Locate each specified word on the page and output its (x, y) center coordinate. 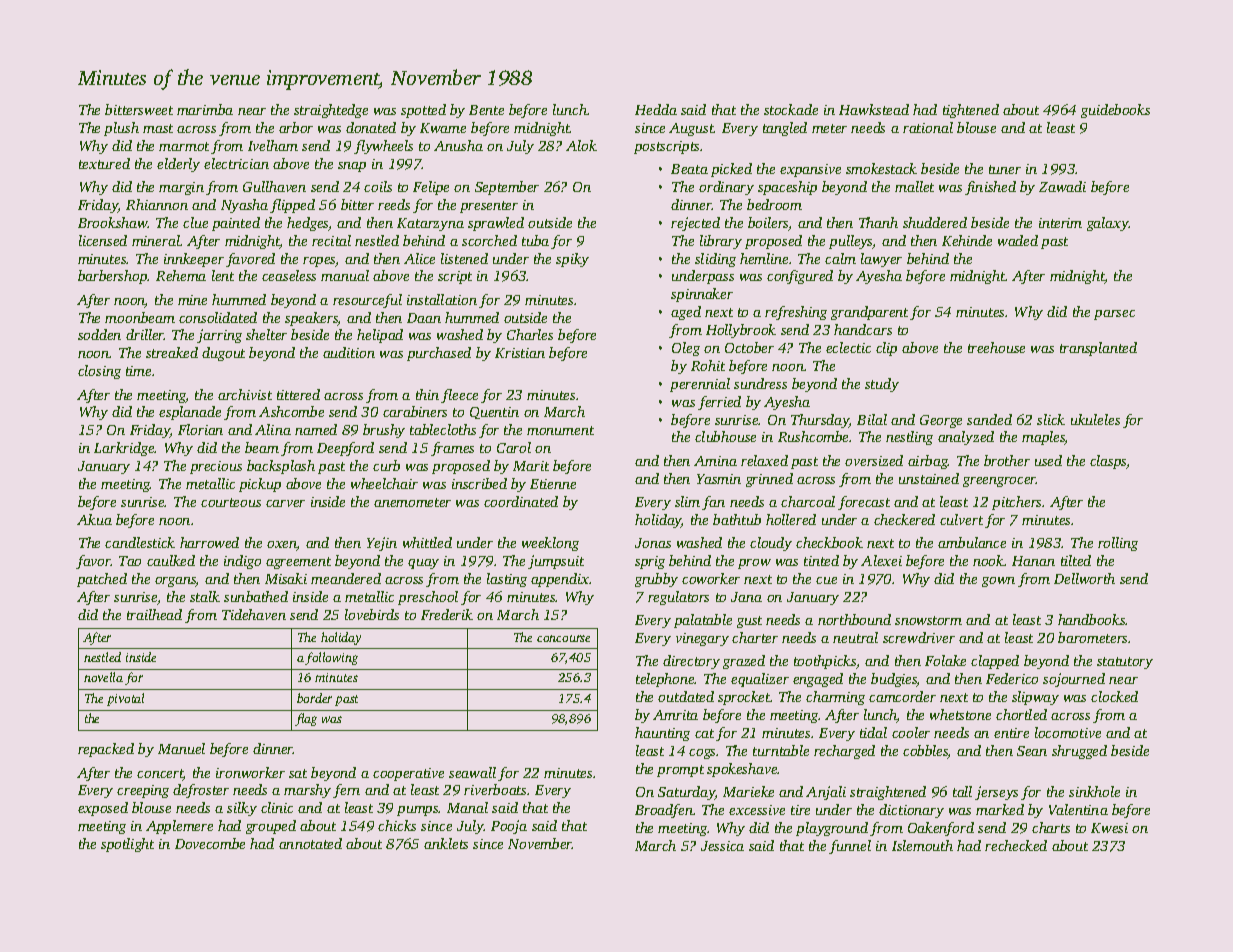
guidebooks (1115, 111)
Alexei (881, 560)
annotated (310, 843)
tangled (785, 129)
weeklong (550, 544)
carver (285, 503)
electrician (236, 163)
